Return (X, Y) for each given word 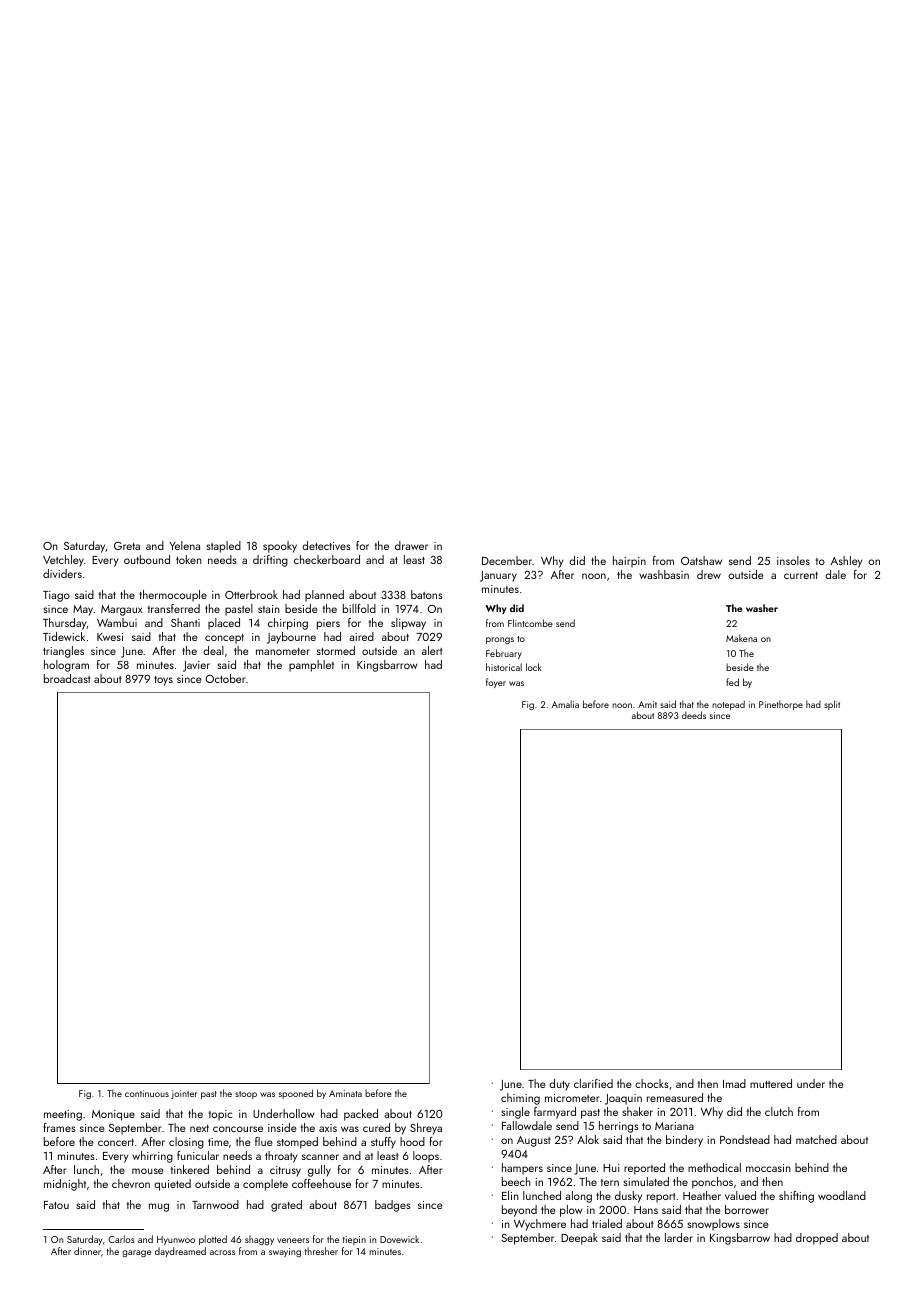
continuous (147, 1093)
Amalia (565, 704)
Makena (741, 638)
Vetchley (63, 561)
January (498, 576)
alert (432, 650)
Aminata (345, 1093)
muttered (771, 1083)
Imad (734, 1083)
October (226, 678)
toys (163, 681)
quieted (172, 1185)
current (801, 575)
